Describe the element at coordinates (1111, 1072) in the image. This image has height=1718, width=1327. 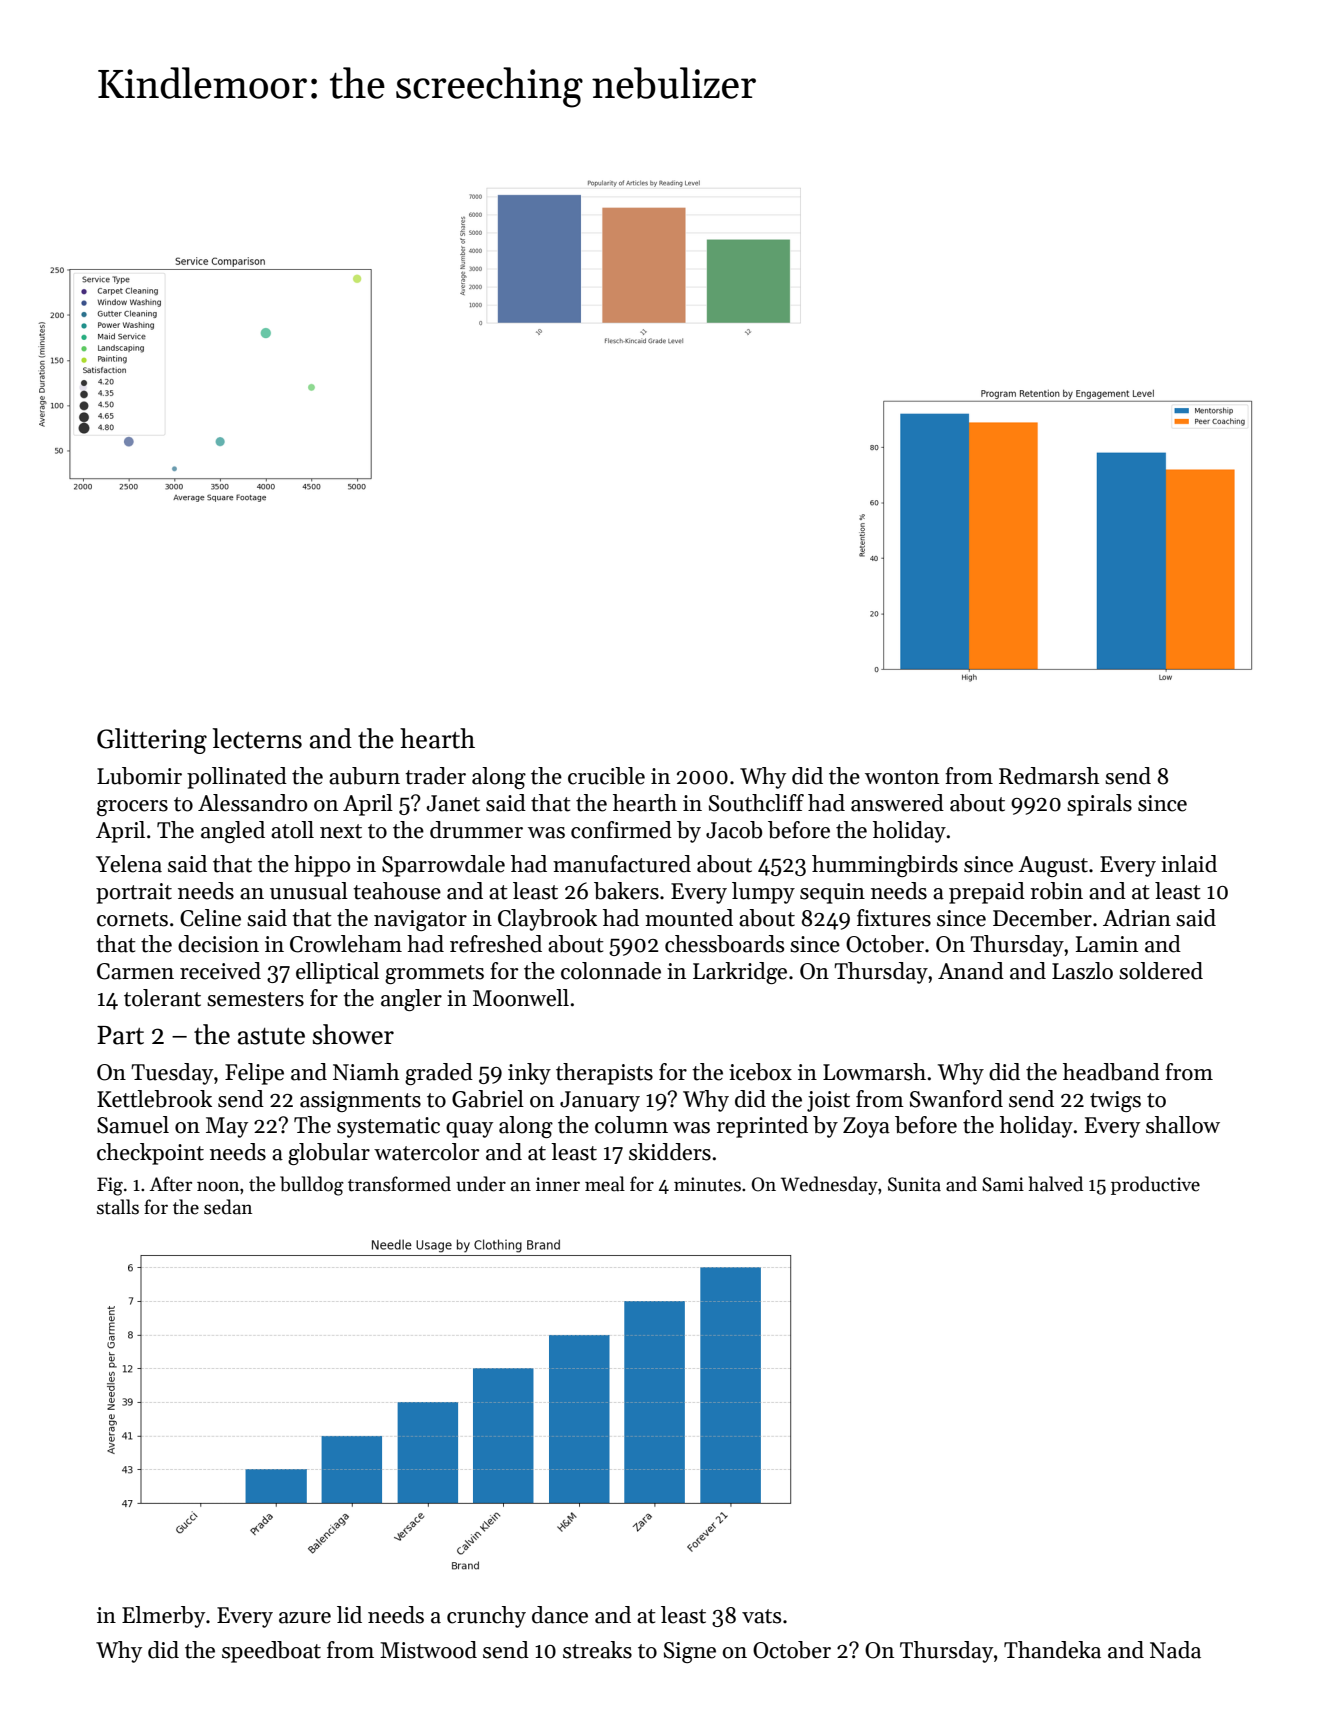
I see `headband` at that location.
